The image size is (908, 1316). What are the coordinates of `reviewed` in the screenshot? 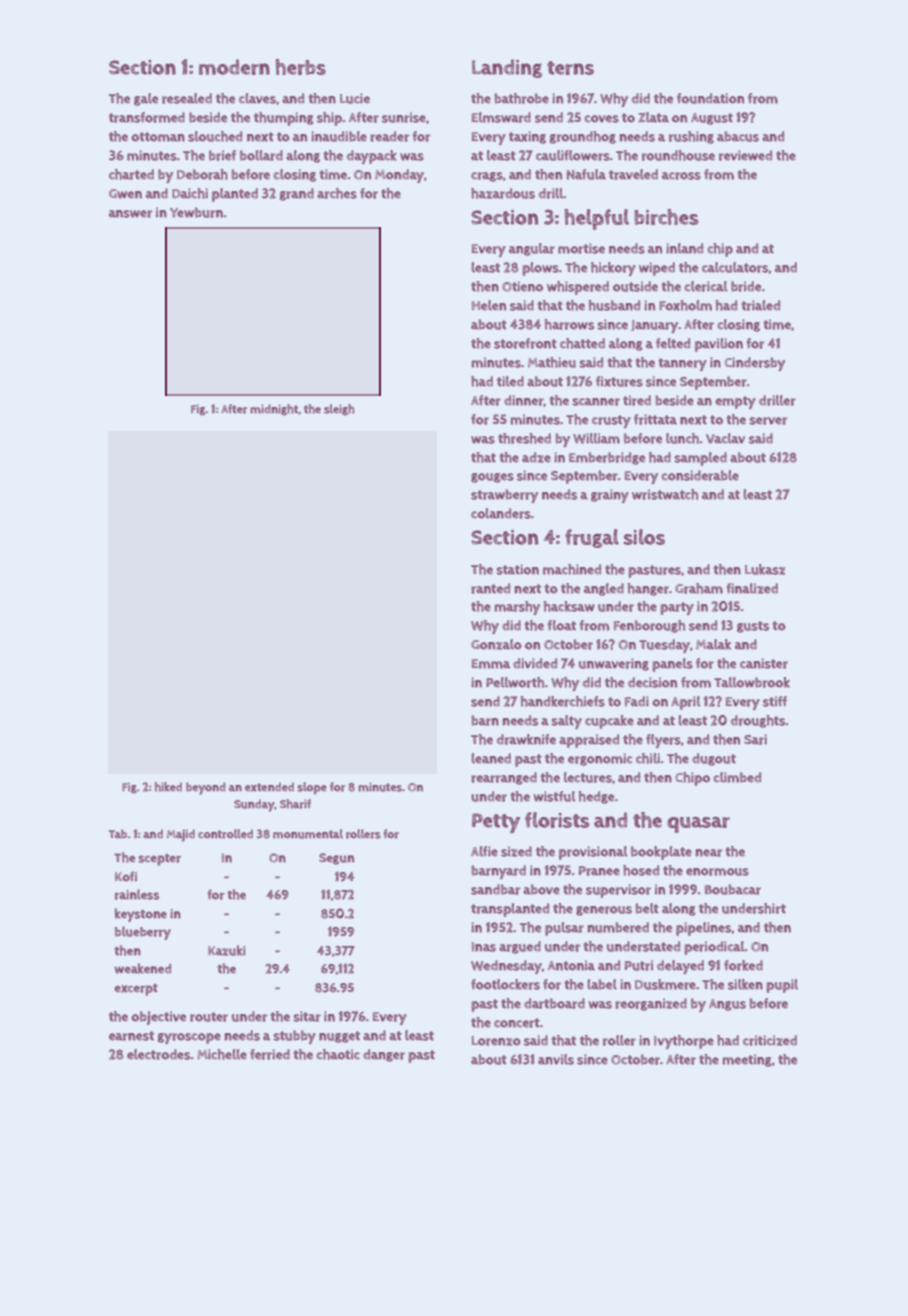 It's located at (745, 155).
